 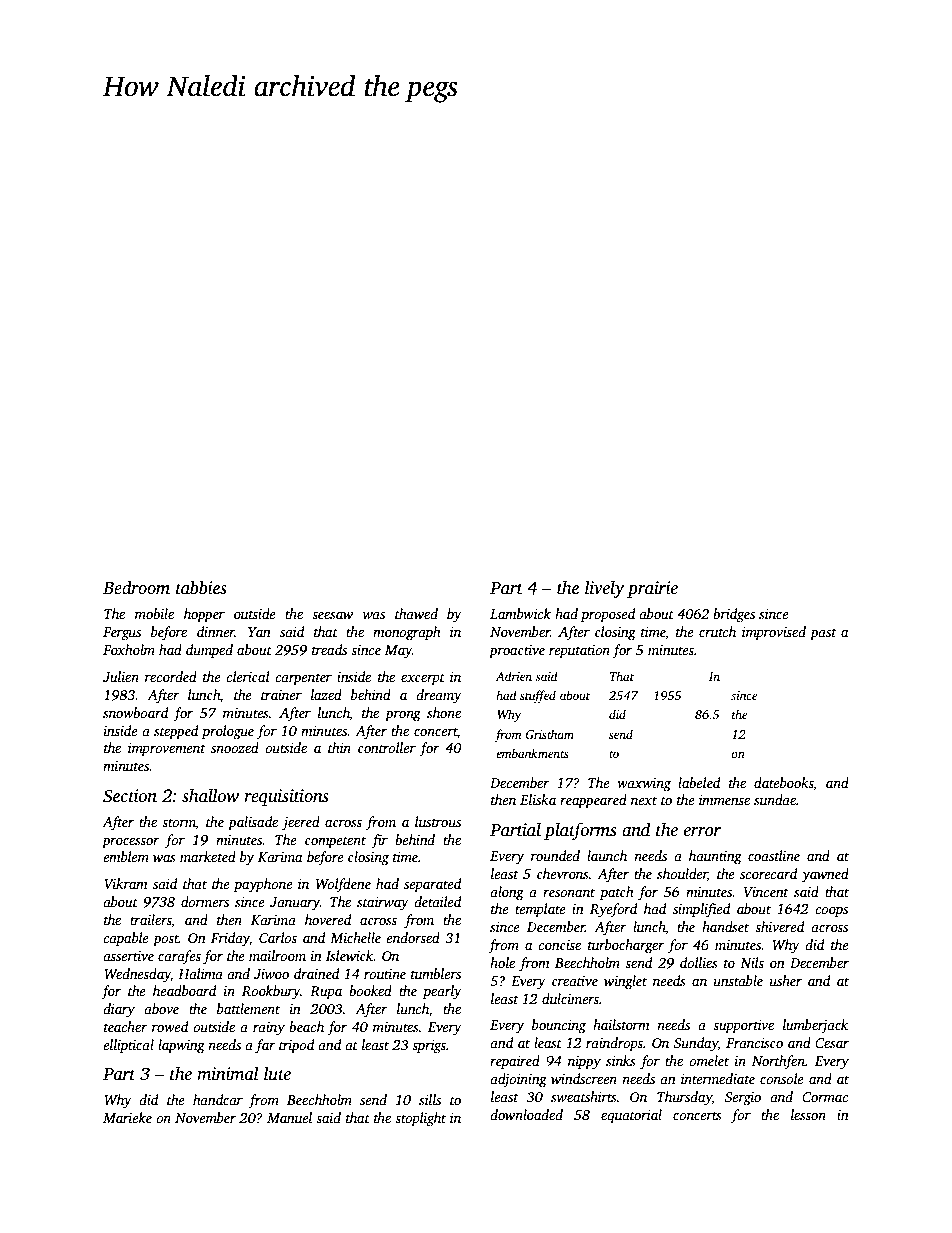 What do you see at coordinates (128, 956) in the page?
I see `assertive` at bounding box center [128, 956].
